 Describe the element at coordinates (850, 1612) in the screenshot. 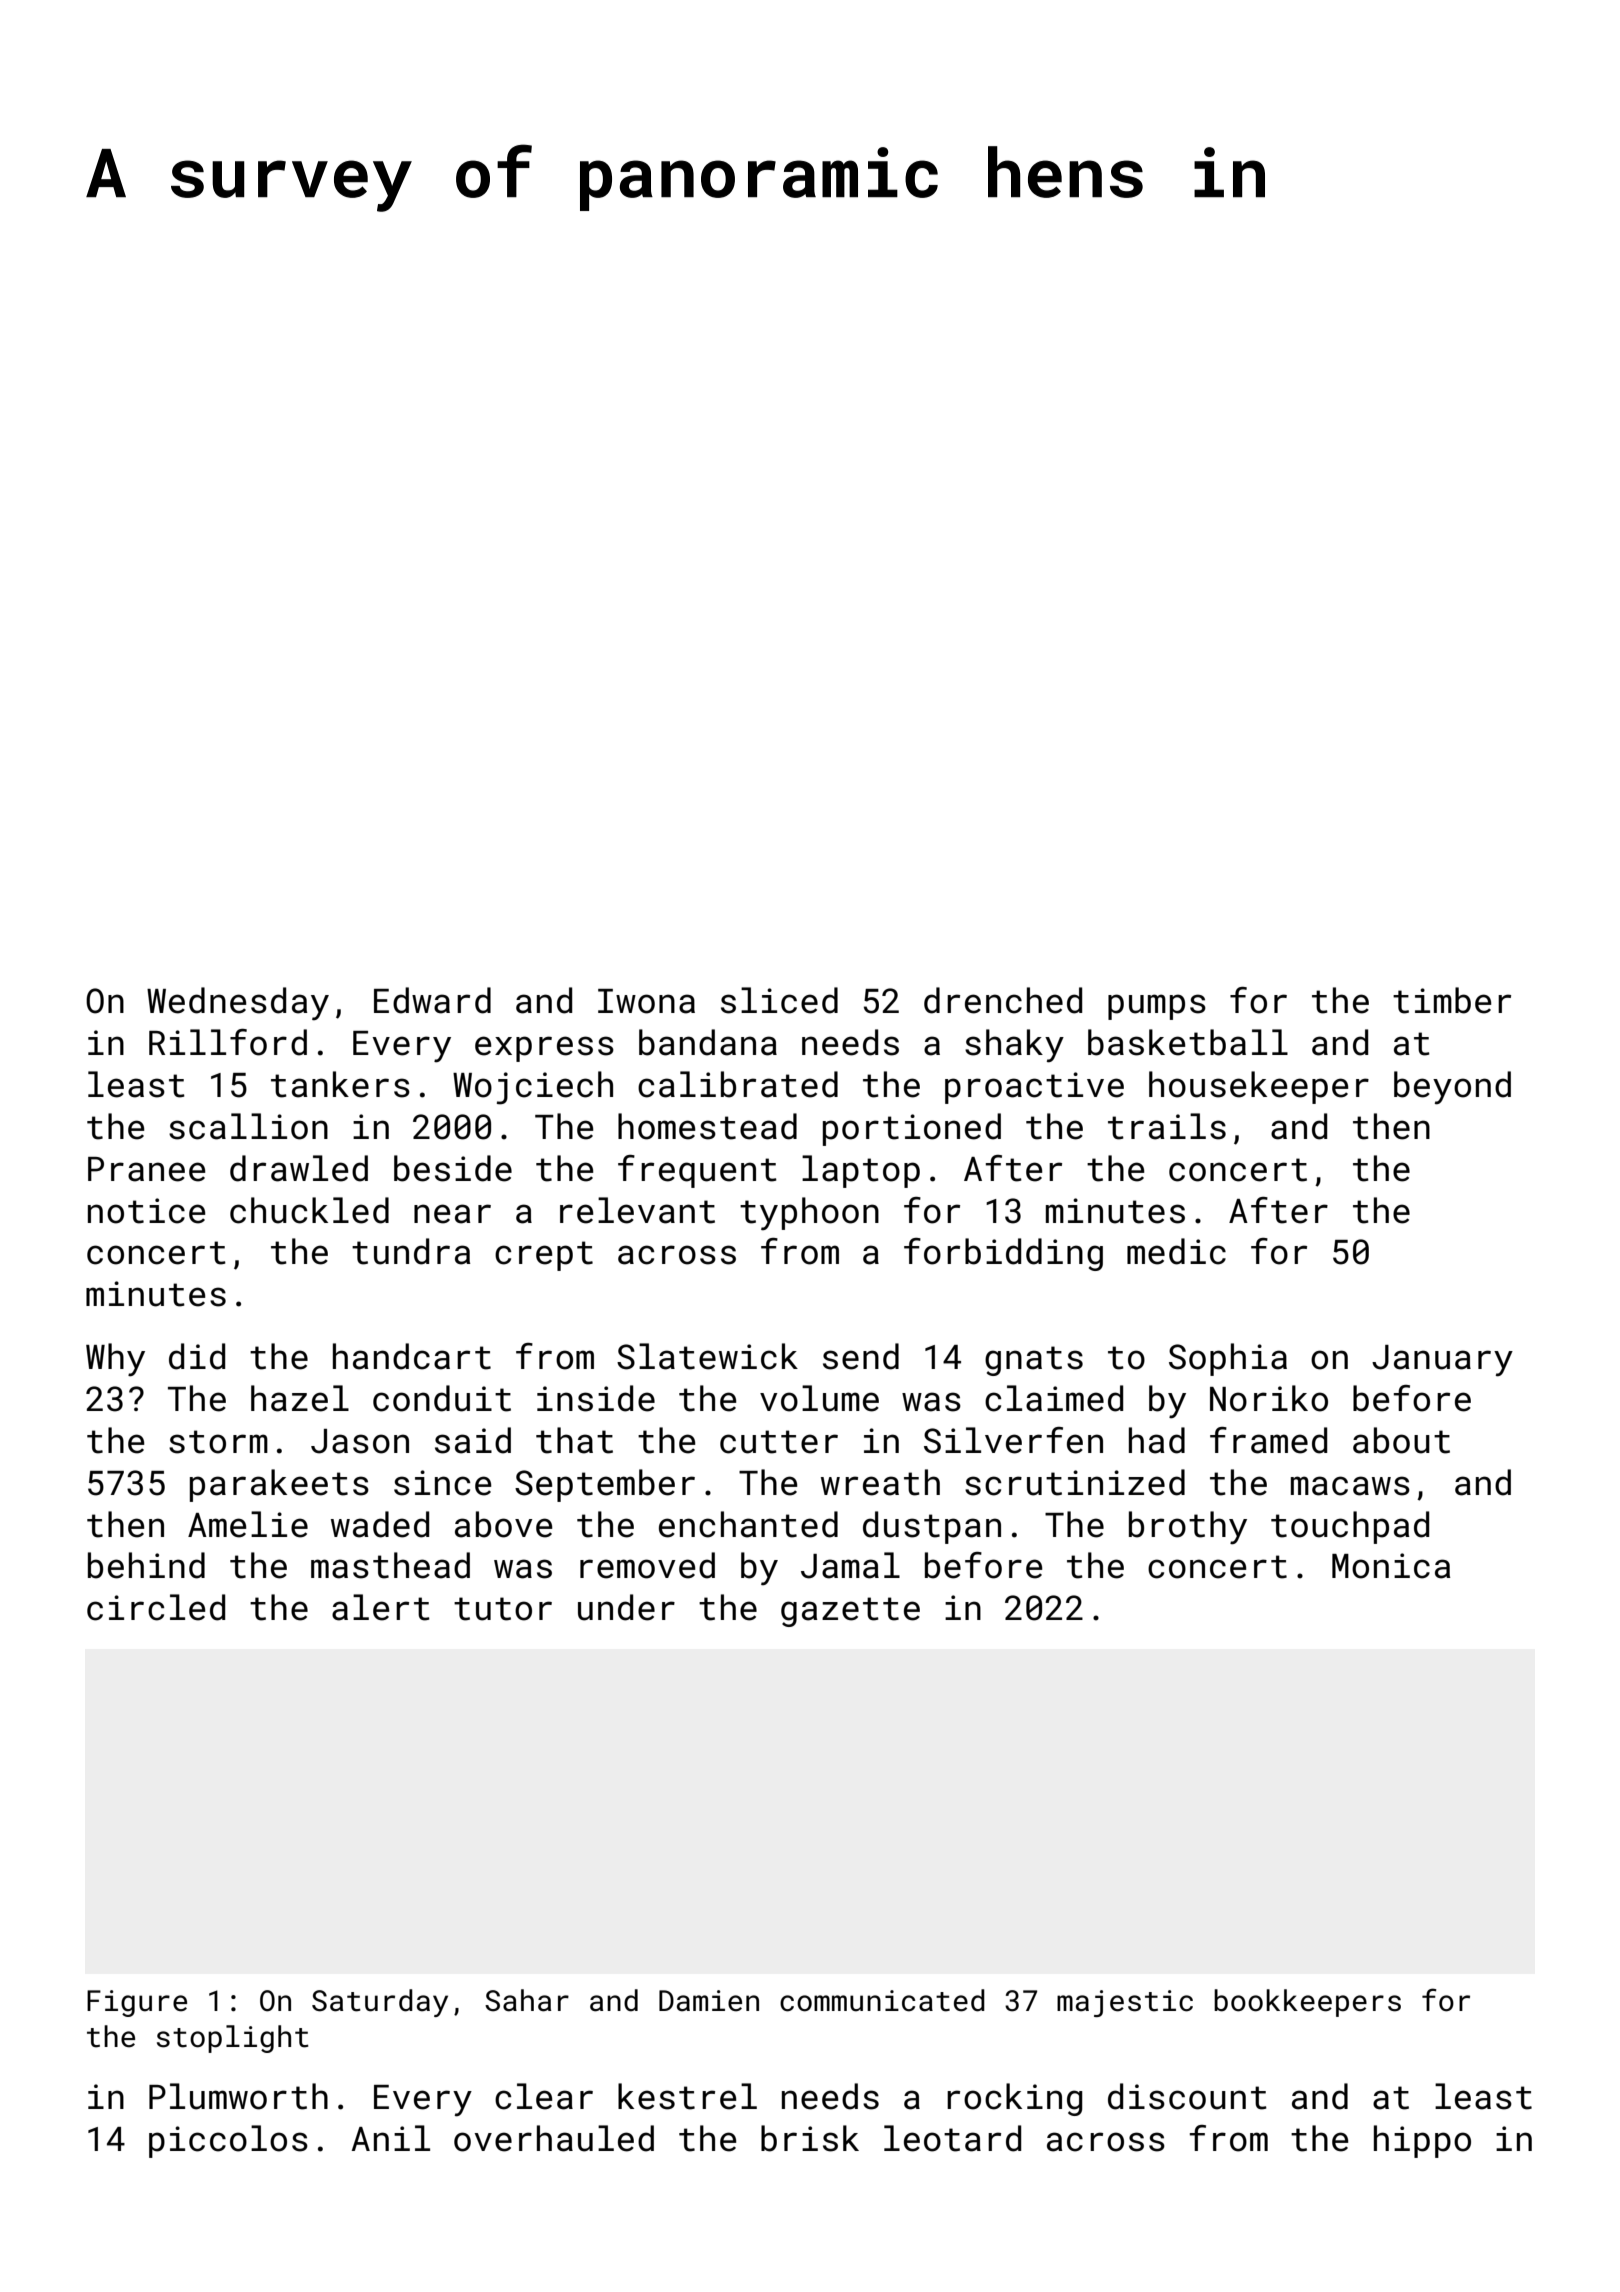

I see `gazette` at that location.
